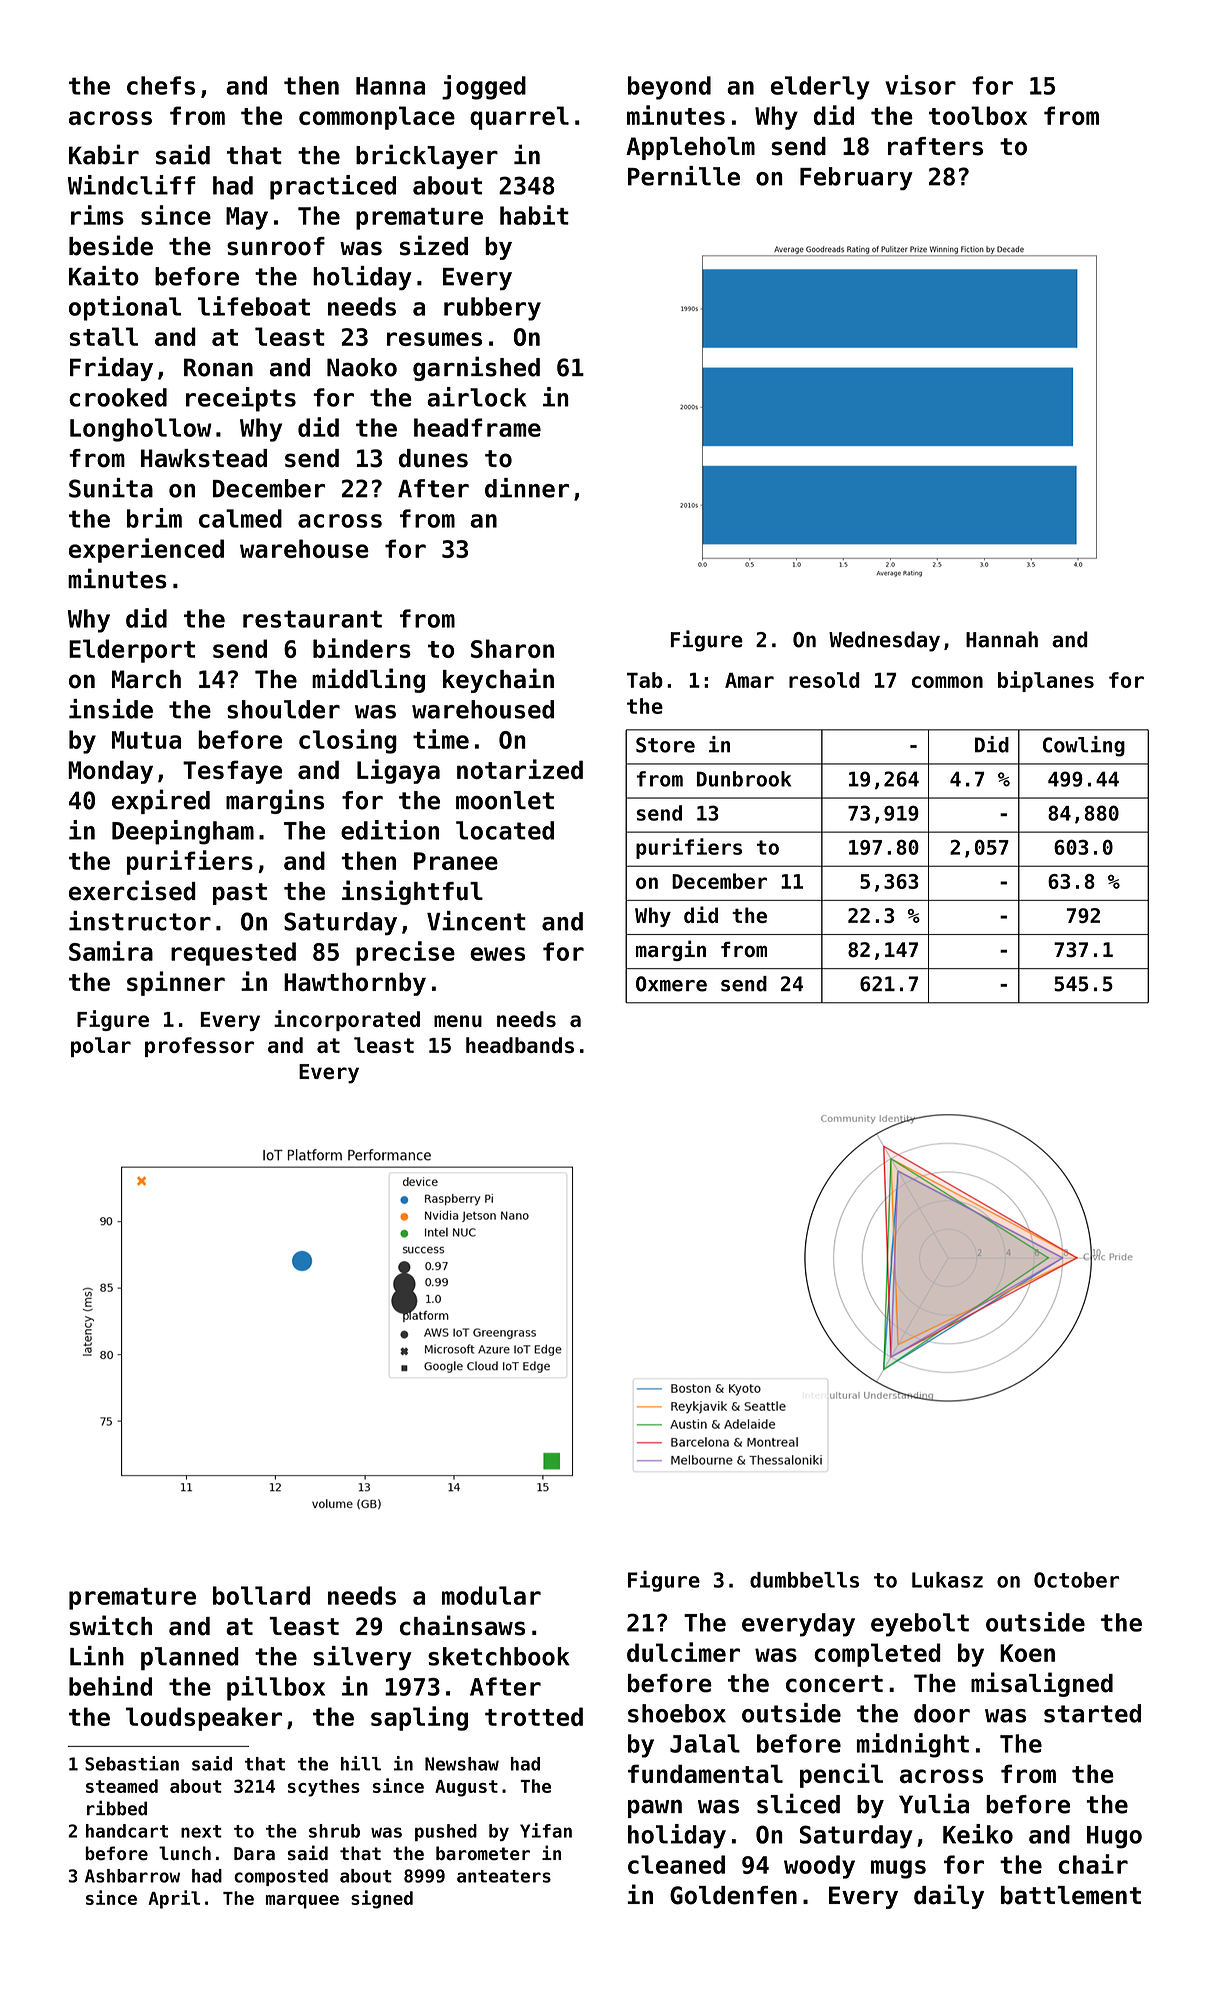 The height and width of the screenshot is (2003, 1216). What do you see at coordinates (110, 1686) in the screenshot?
I see `behind` at bounding box center [110, 1686].
